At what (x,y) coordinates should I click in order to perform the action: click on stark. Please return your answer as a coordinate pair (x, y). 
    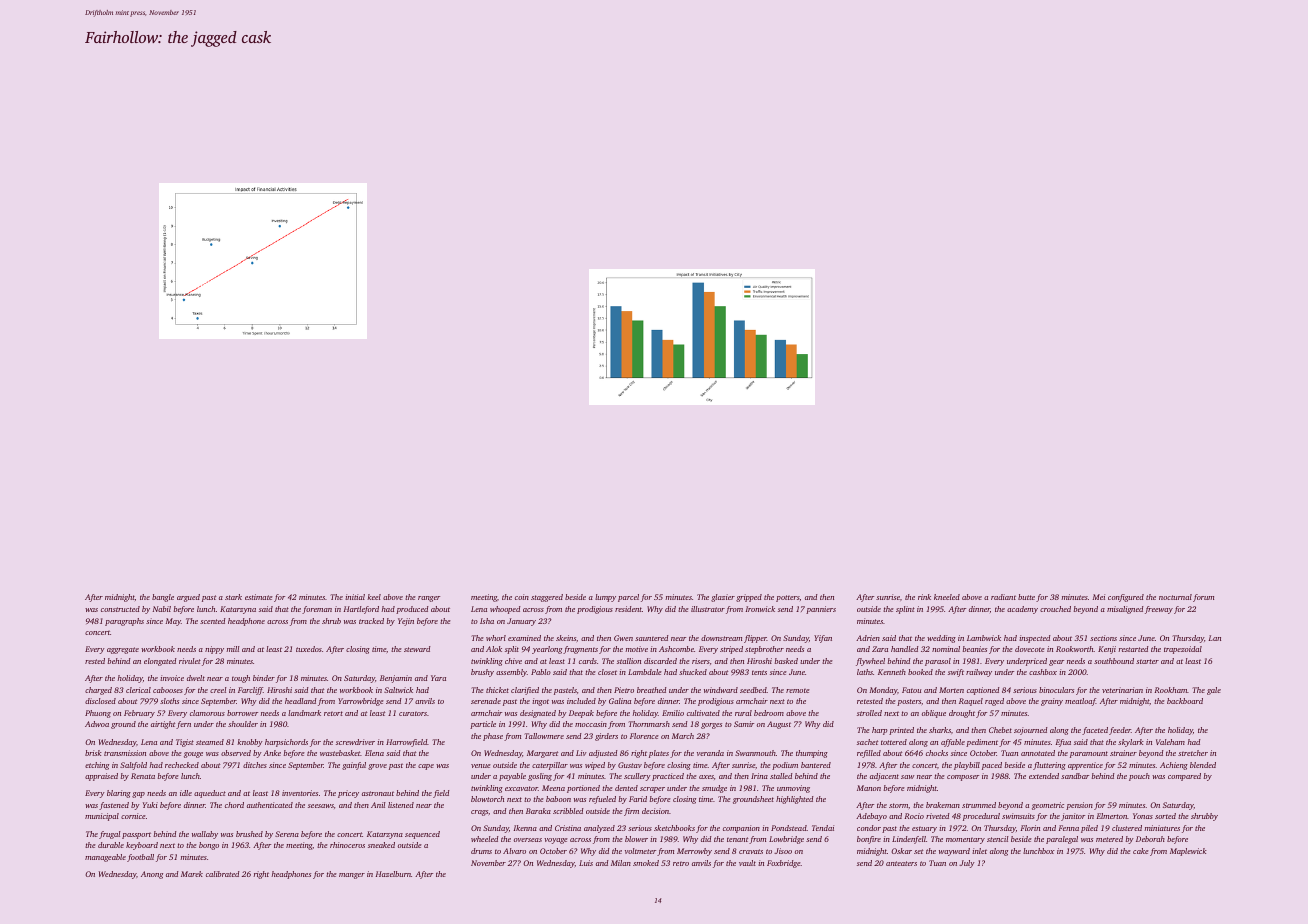
    Looking at the image, I should click on (233, 597).
